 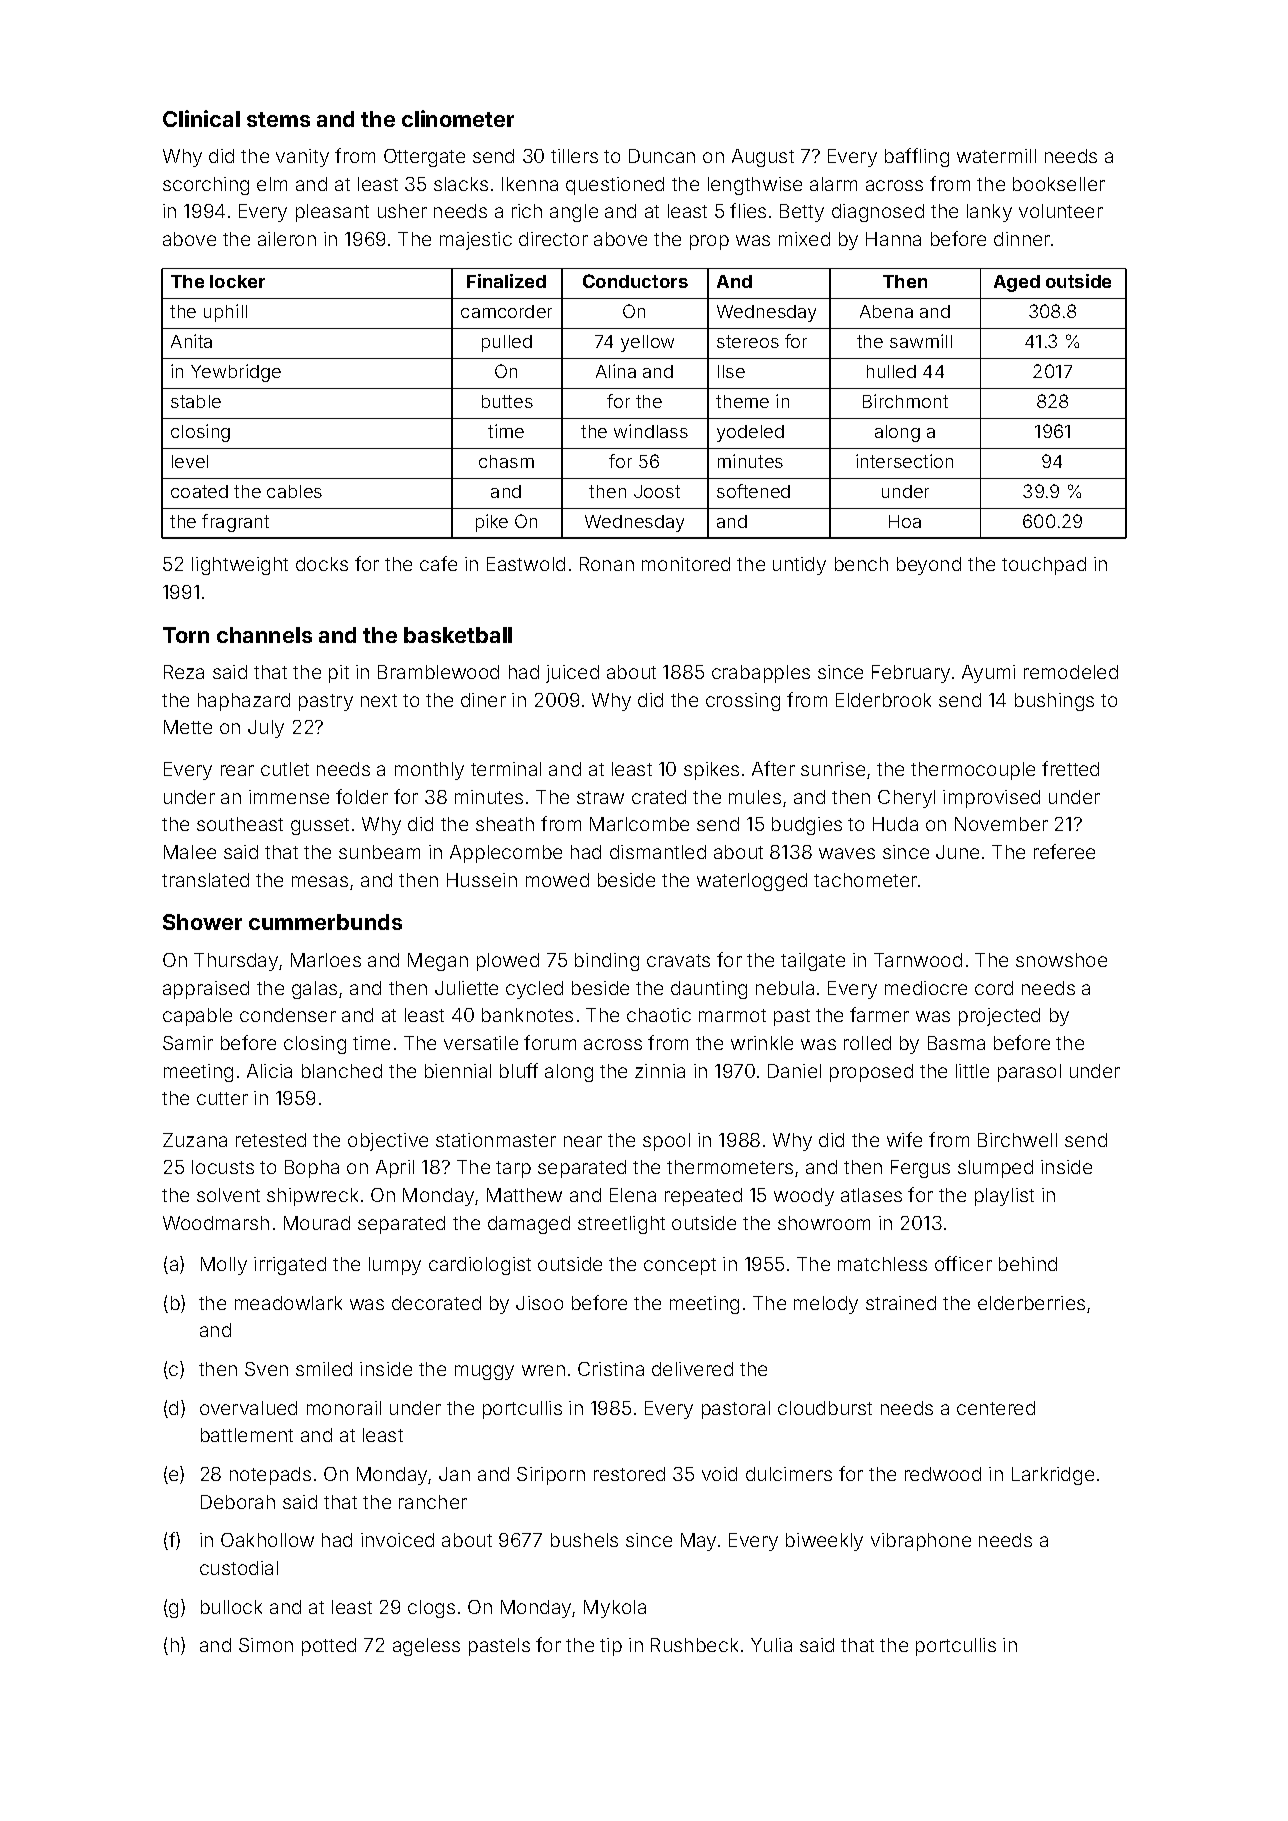 What do you see at coordinates (278, 119) in the document?
I see `stems` at bounding box center [278, 119].
